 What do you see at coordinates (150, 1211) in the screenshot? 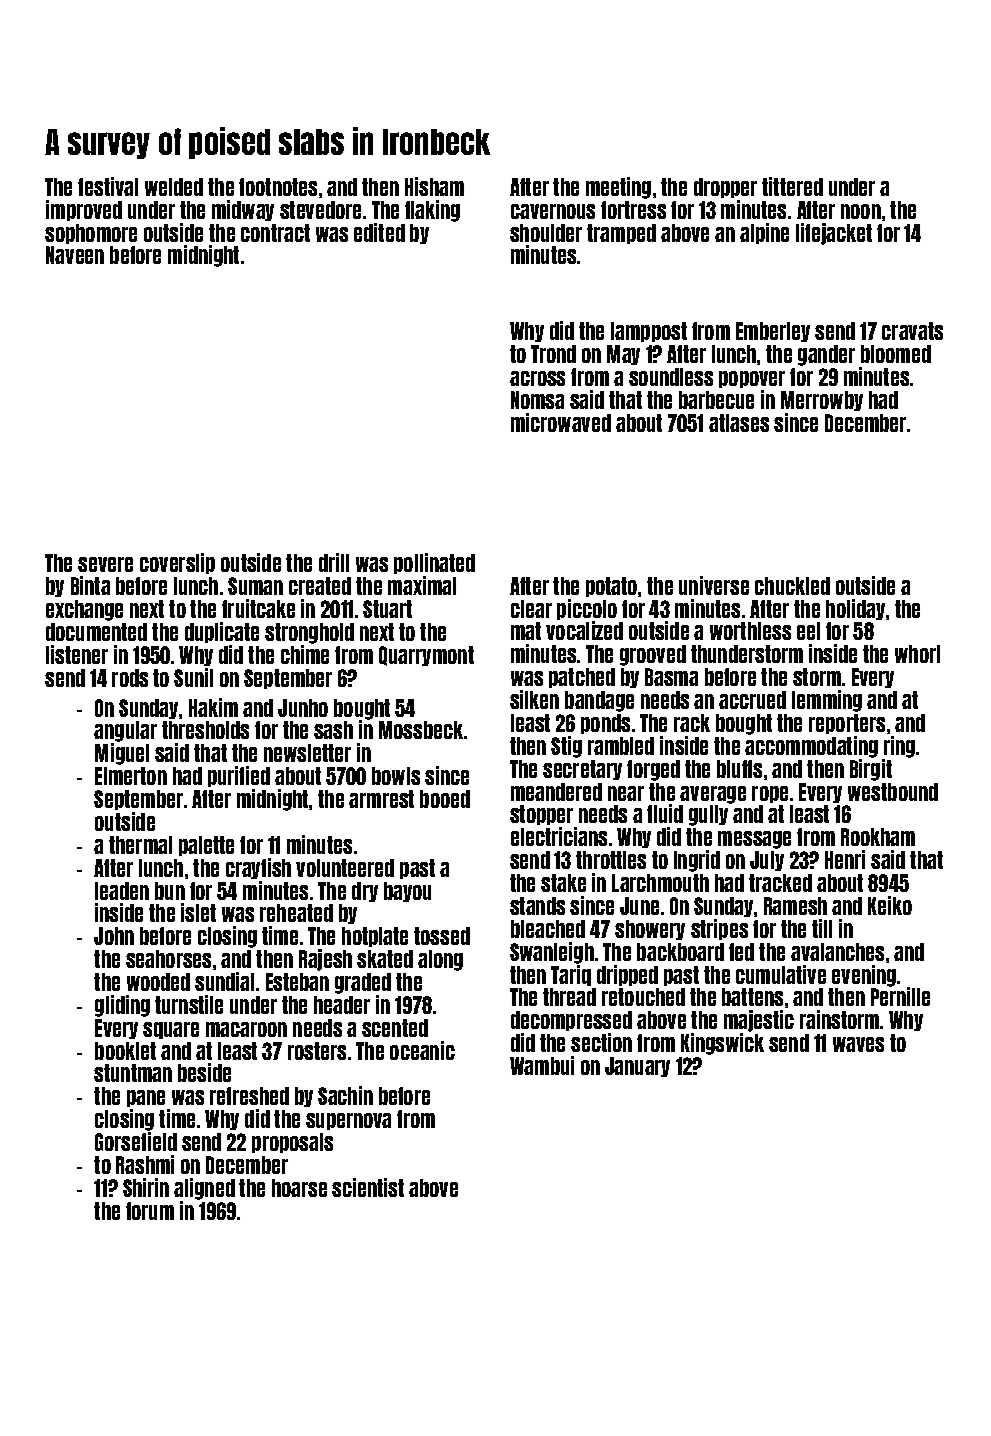
I see `forum` at bounding box center [150, 1211].
